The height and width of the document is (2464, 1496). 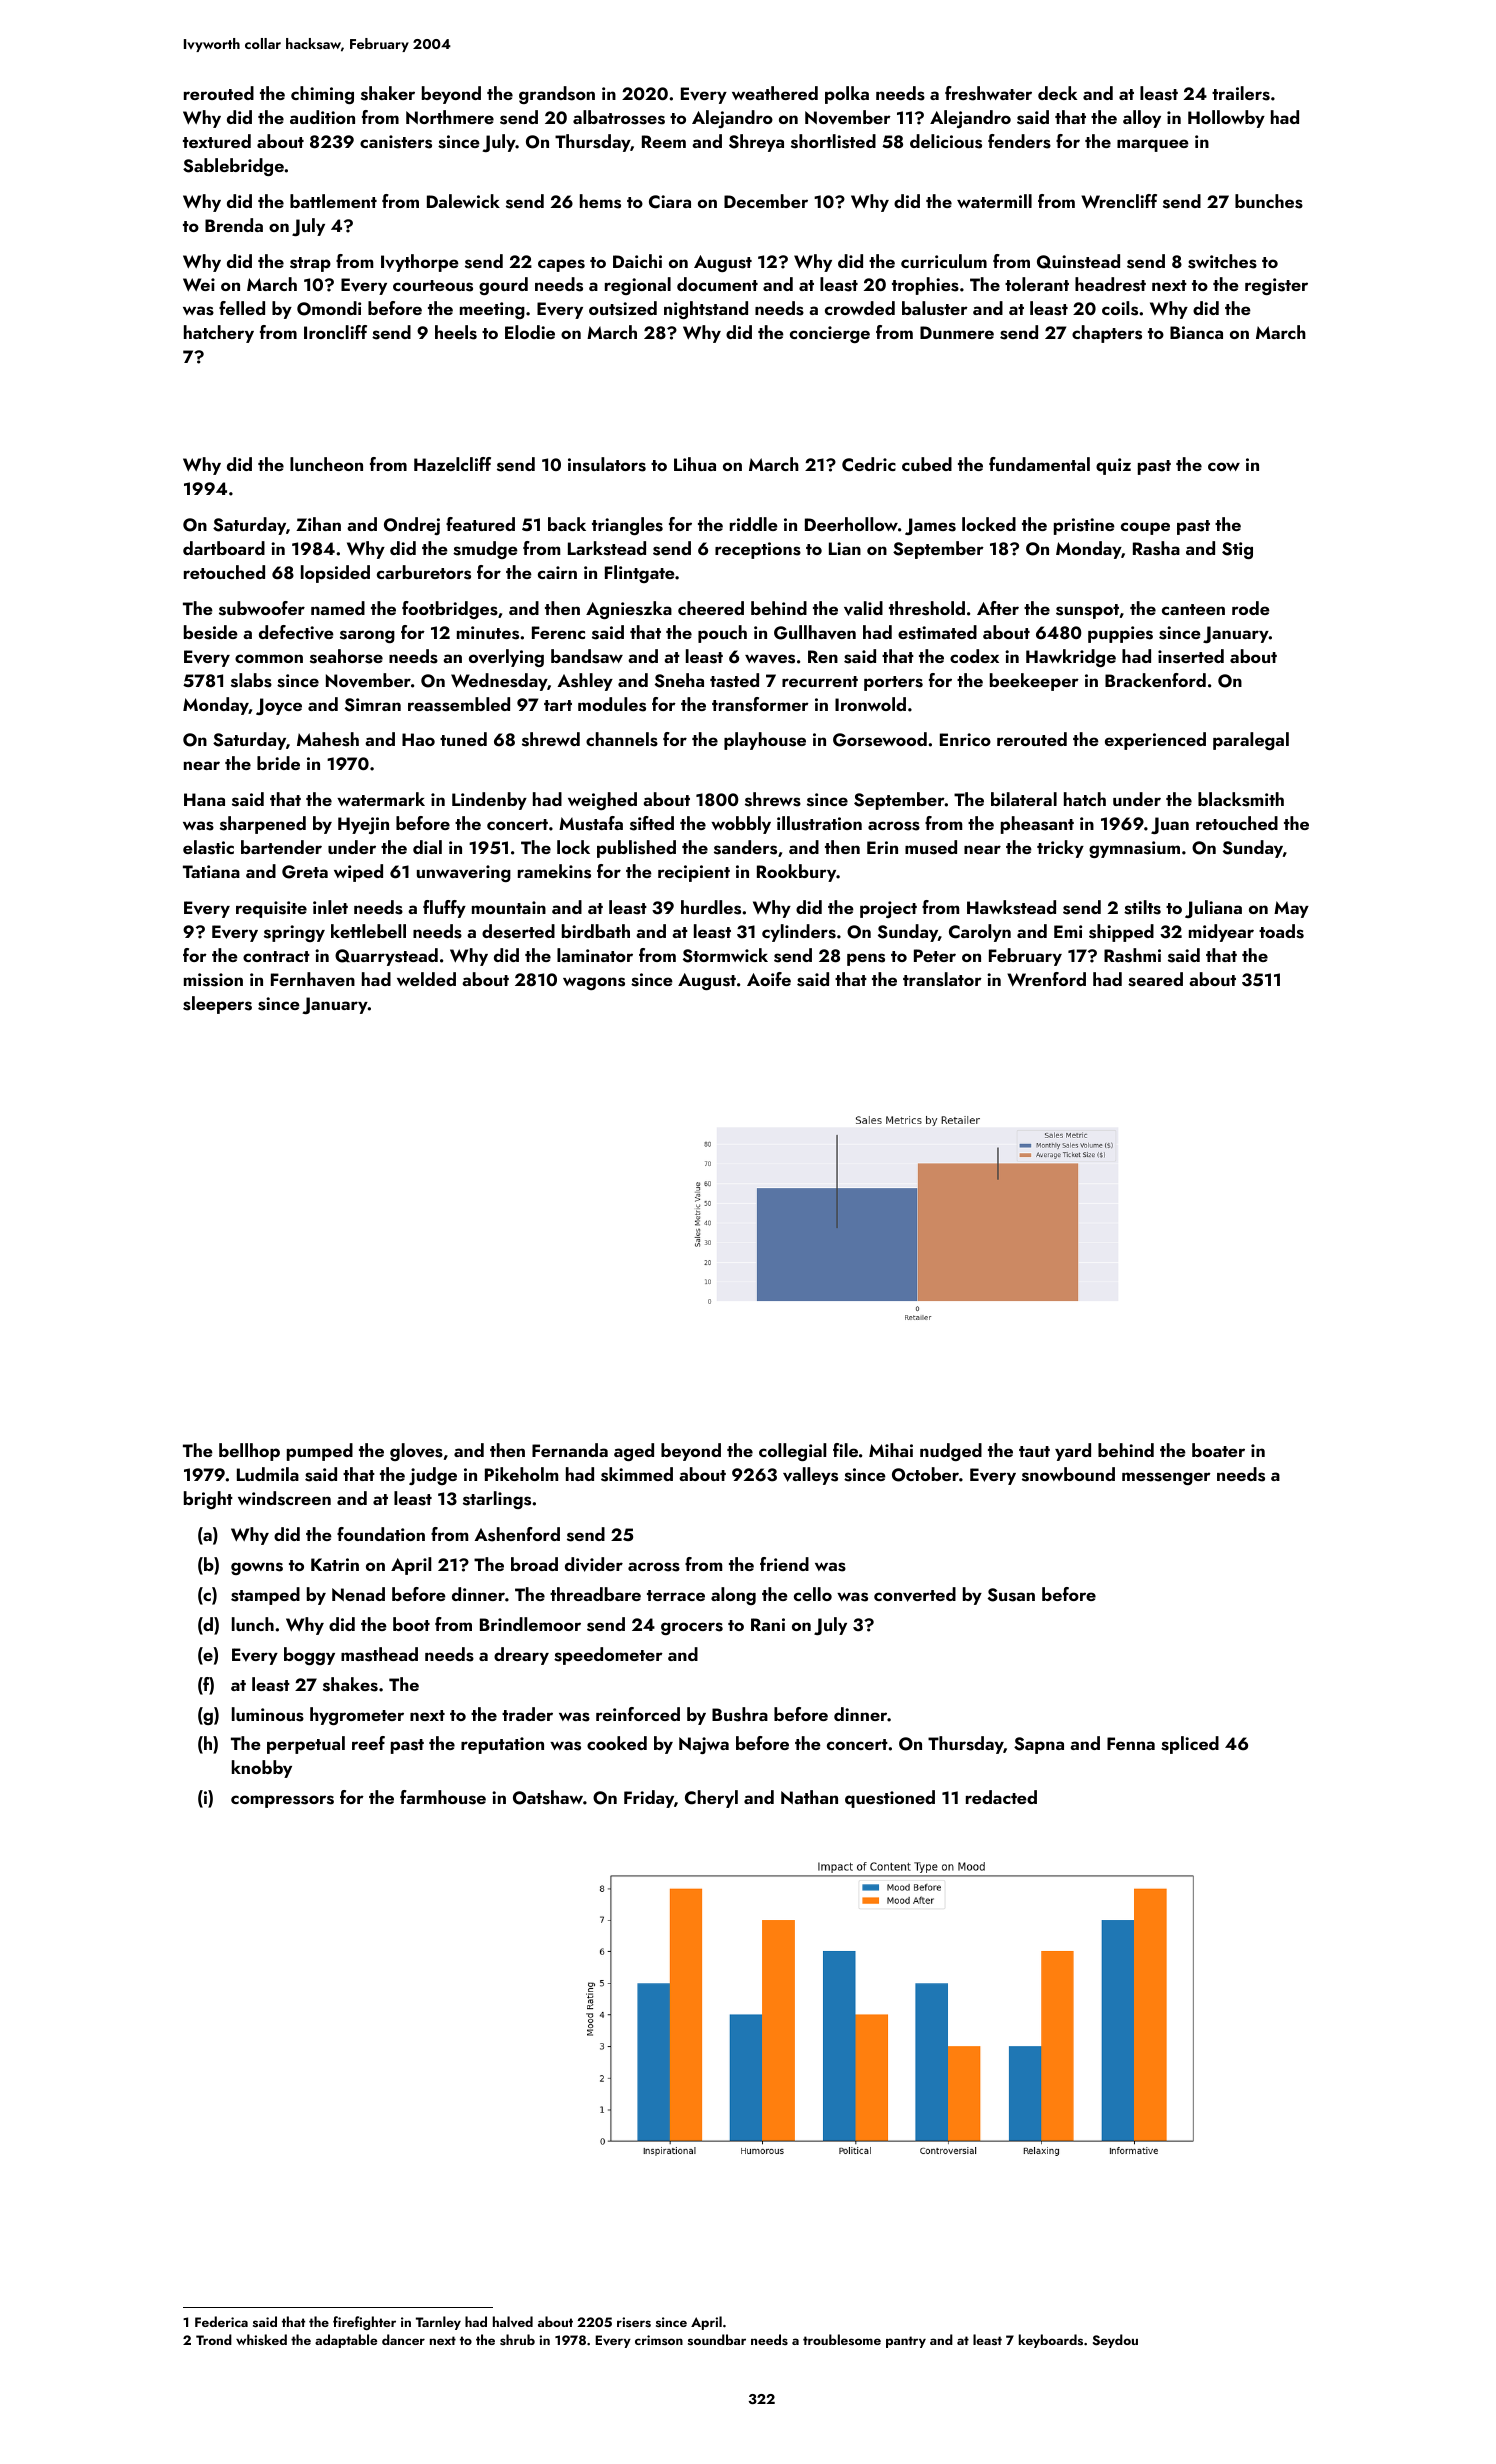 What do you see at coordinates (328, 739) in the document?
I see `Mahesh` at bounding box center [328, 739].
